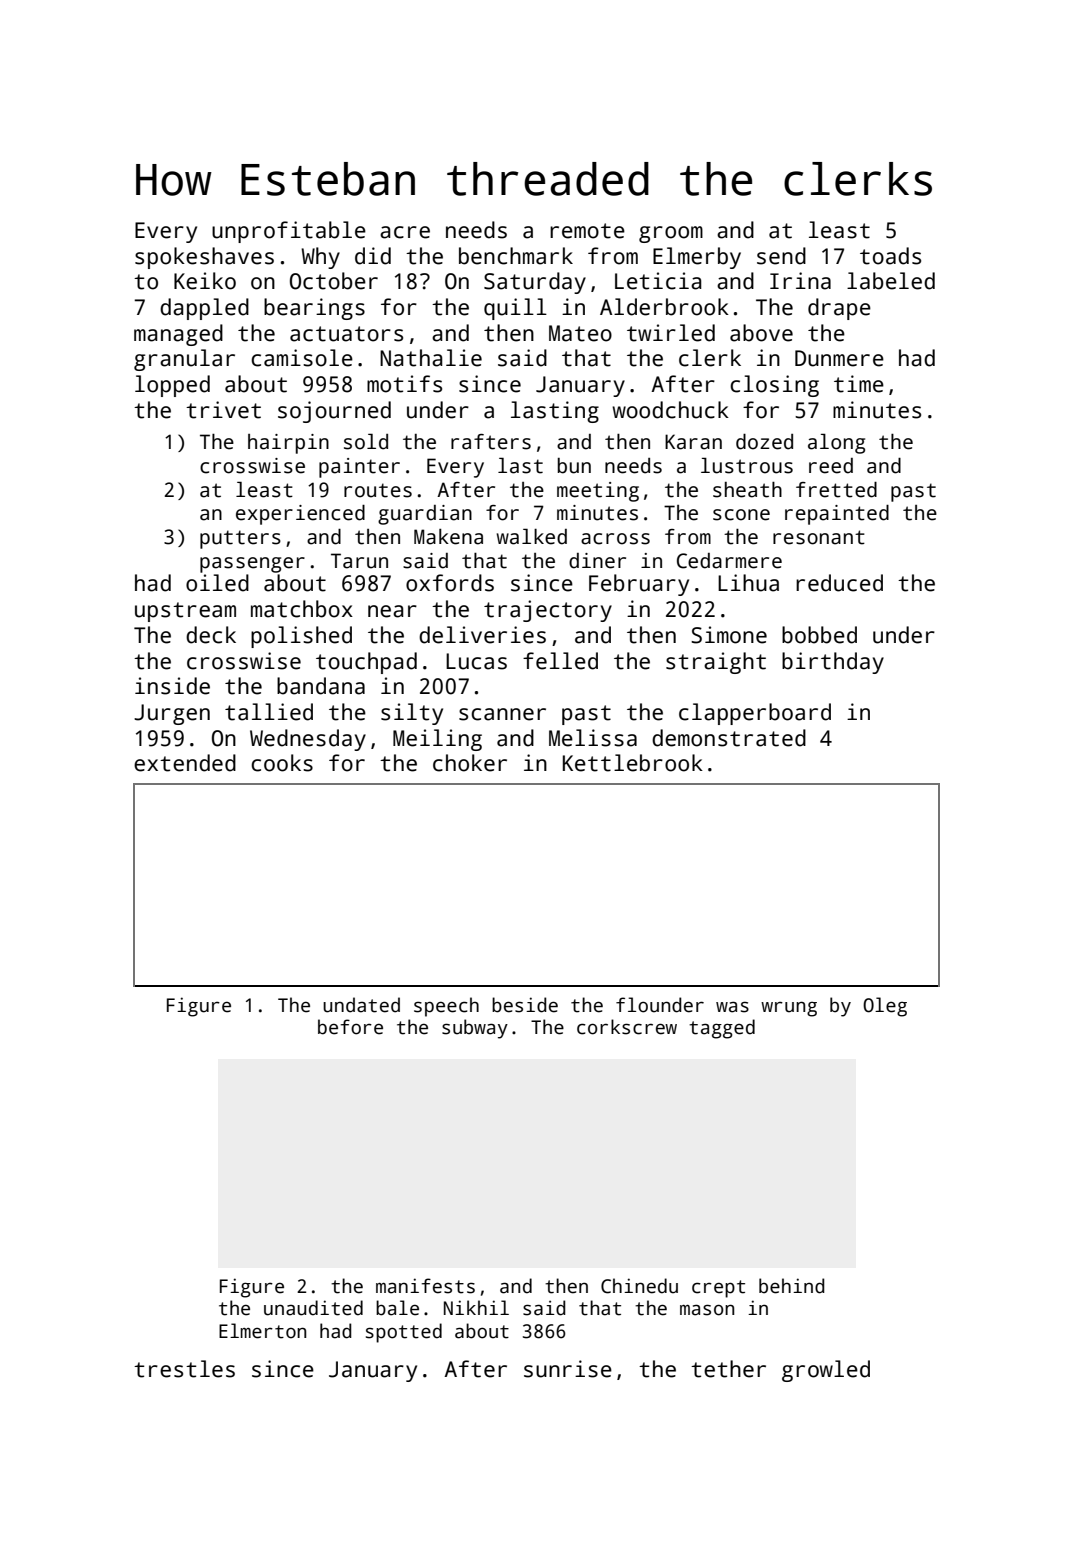  I want to click on Oleg, so click(885, 1007).
